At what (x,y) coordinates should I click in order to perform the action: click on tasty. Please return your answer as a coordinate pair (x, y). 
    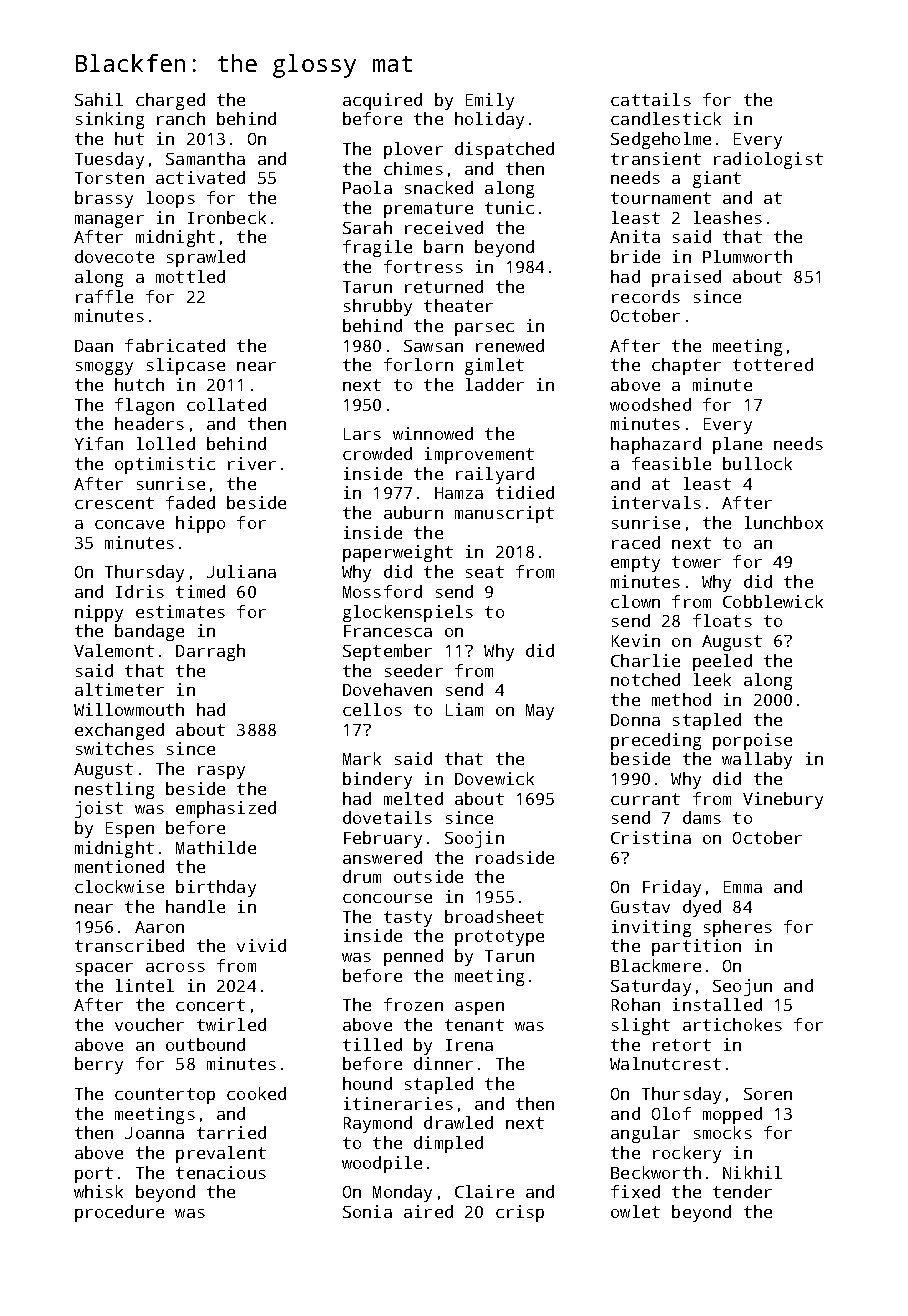
    Looking at the image, I should click on (408, 919).
